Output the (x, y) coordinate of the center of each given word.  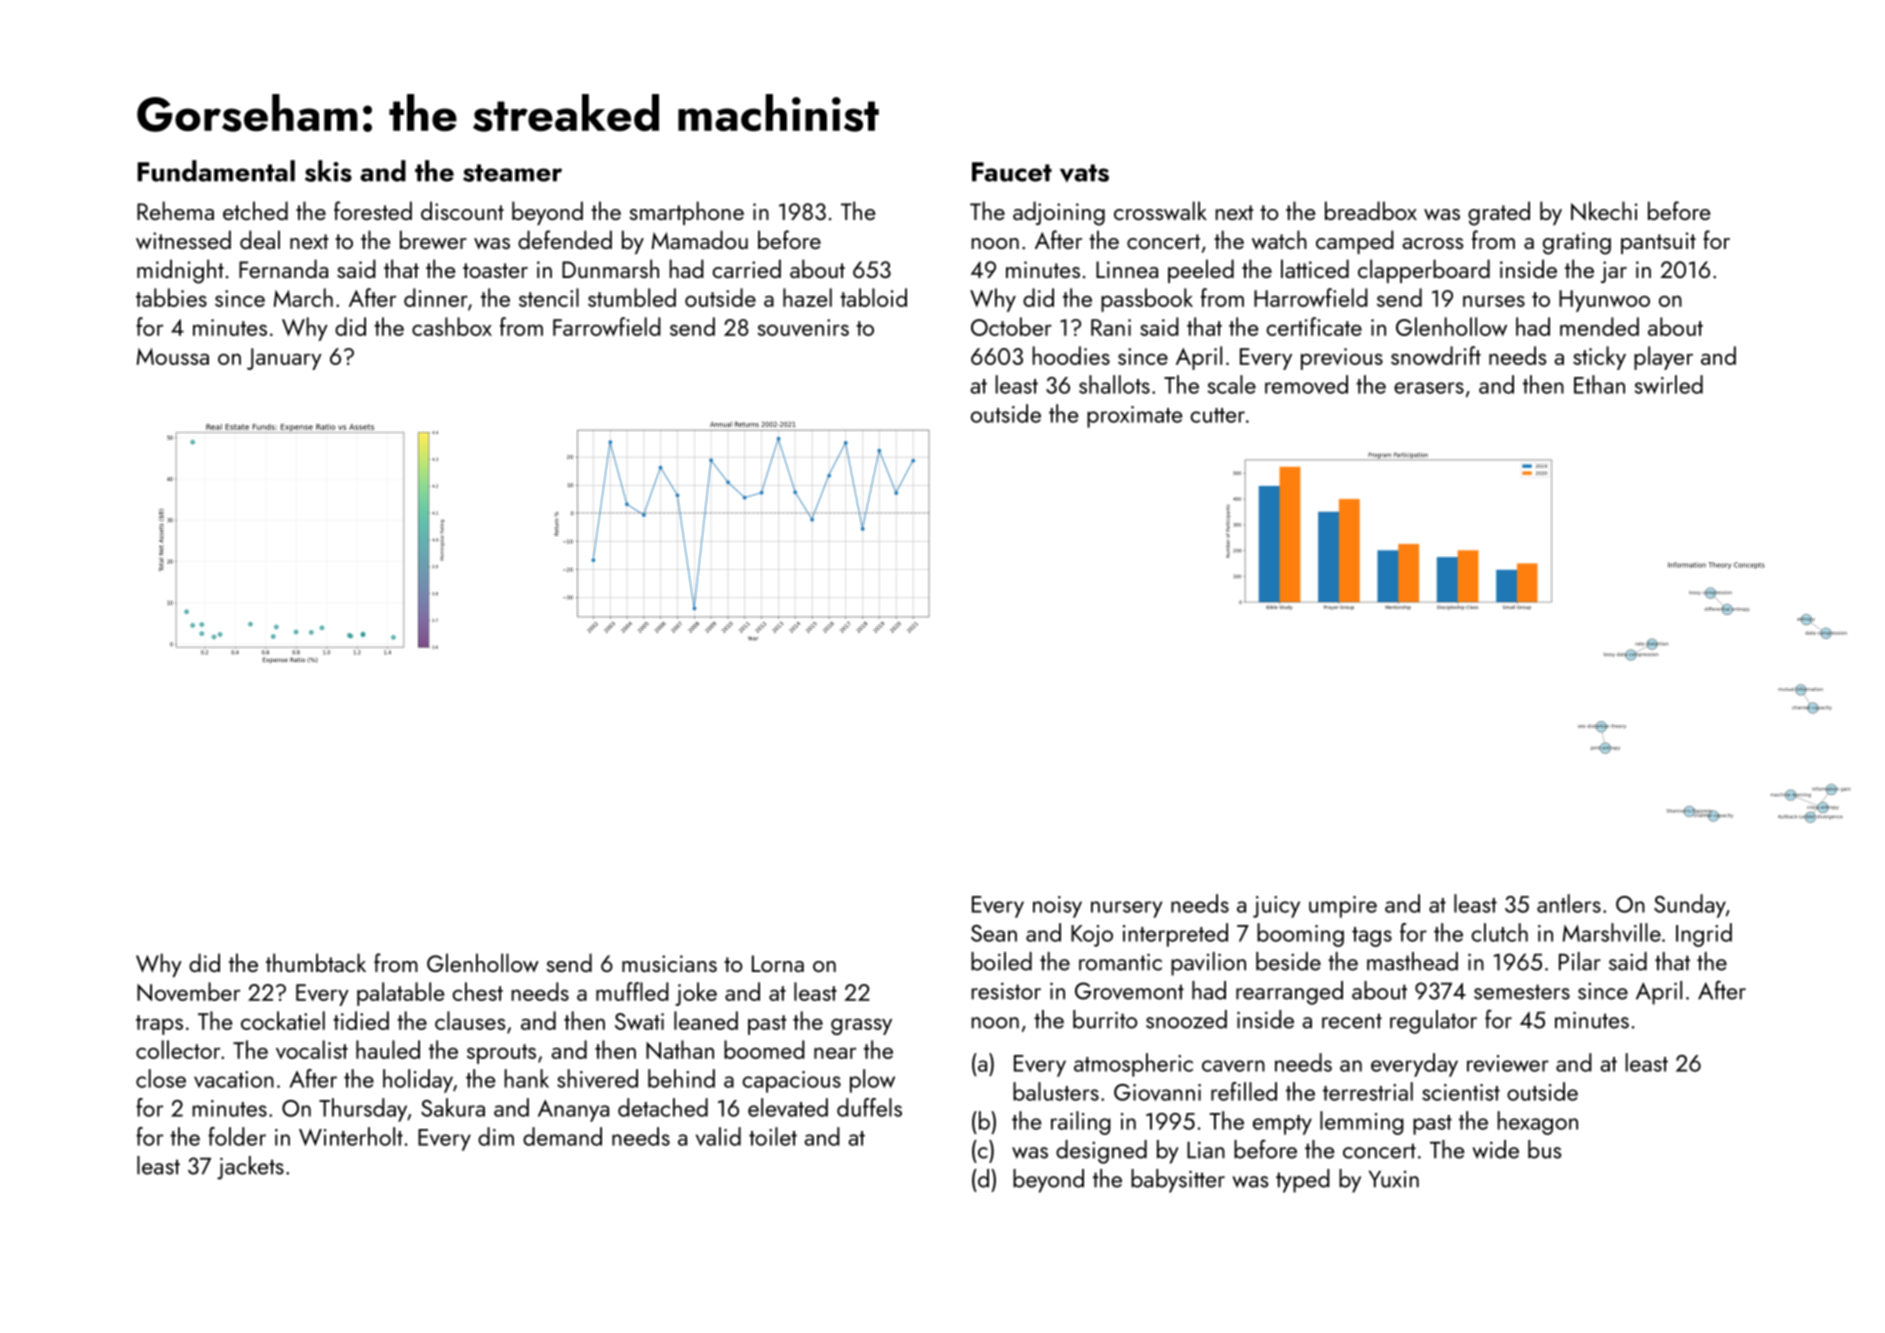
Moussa (173, 356)
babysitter (1178, 1181)
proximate (1134, 417)
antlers (1569, 903)
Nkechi (1604, 211)
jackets (250, 1168)
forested (373, 210)
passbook (1147, 300)
